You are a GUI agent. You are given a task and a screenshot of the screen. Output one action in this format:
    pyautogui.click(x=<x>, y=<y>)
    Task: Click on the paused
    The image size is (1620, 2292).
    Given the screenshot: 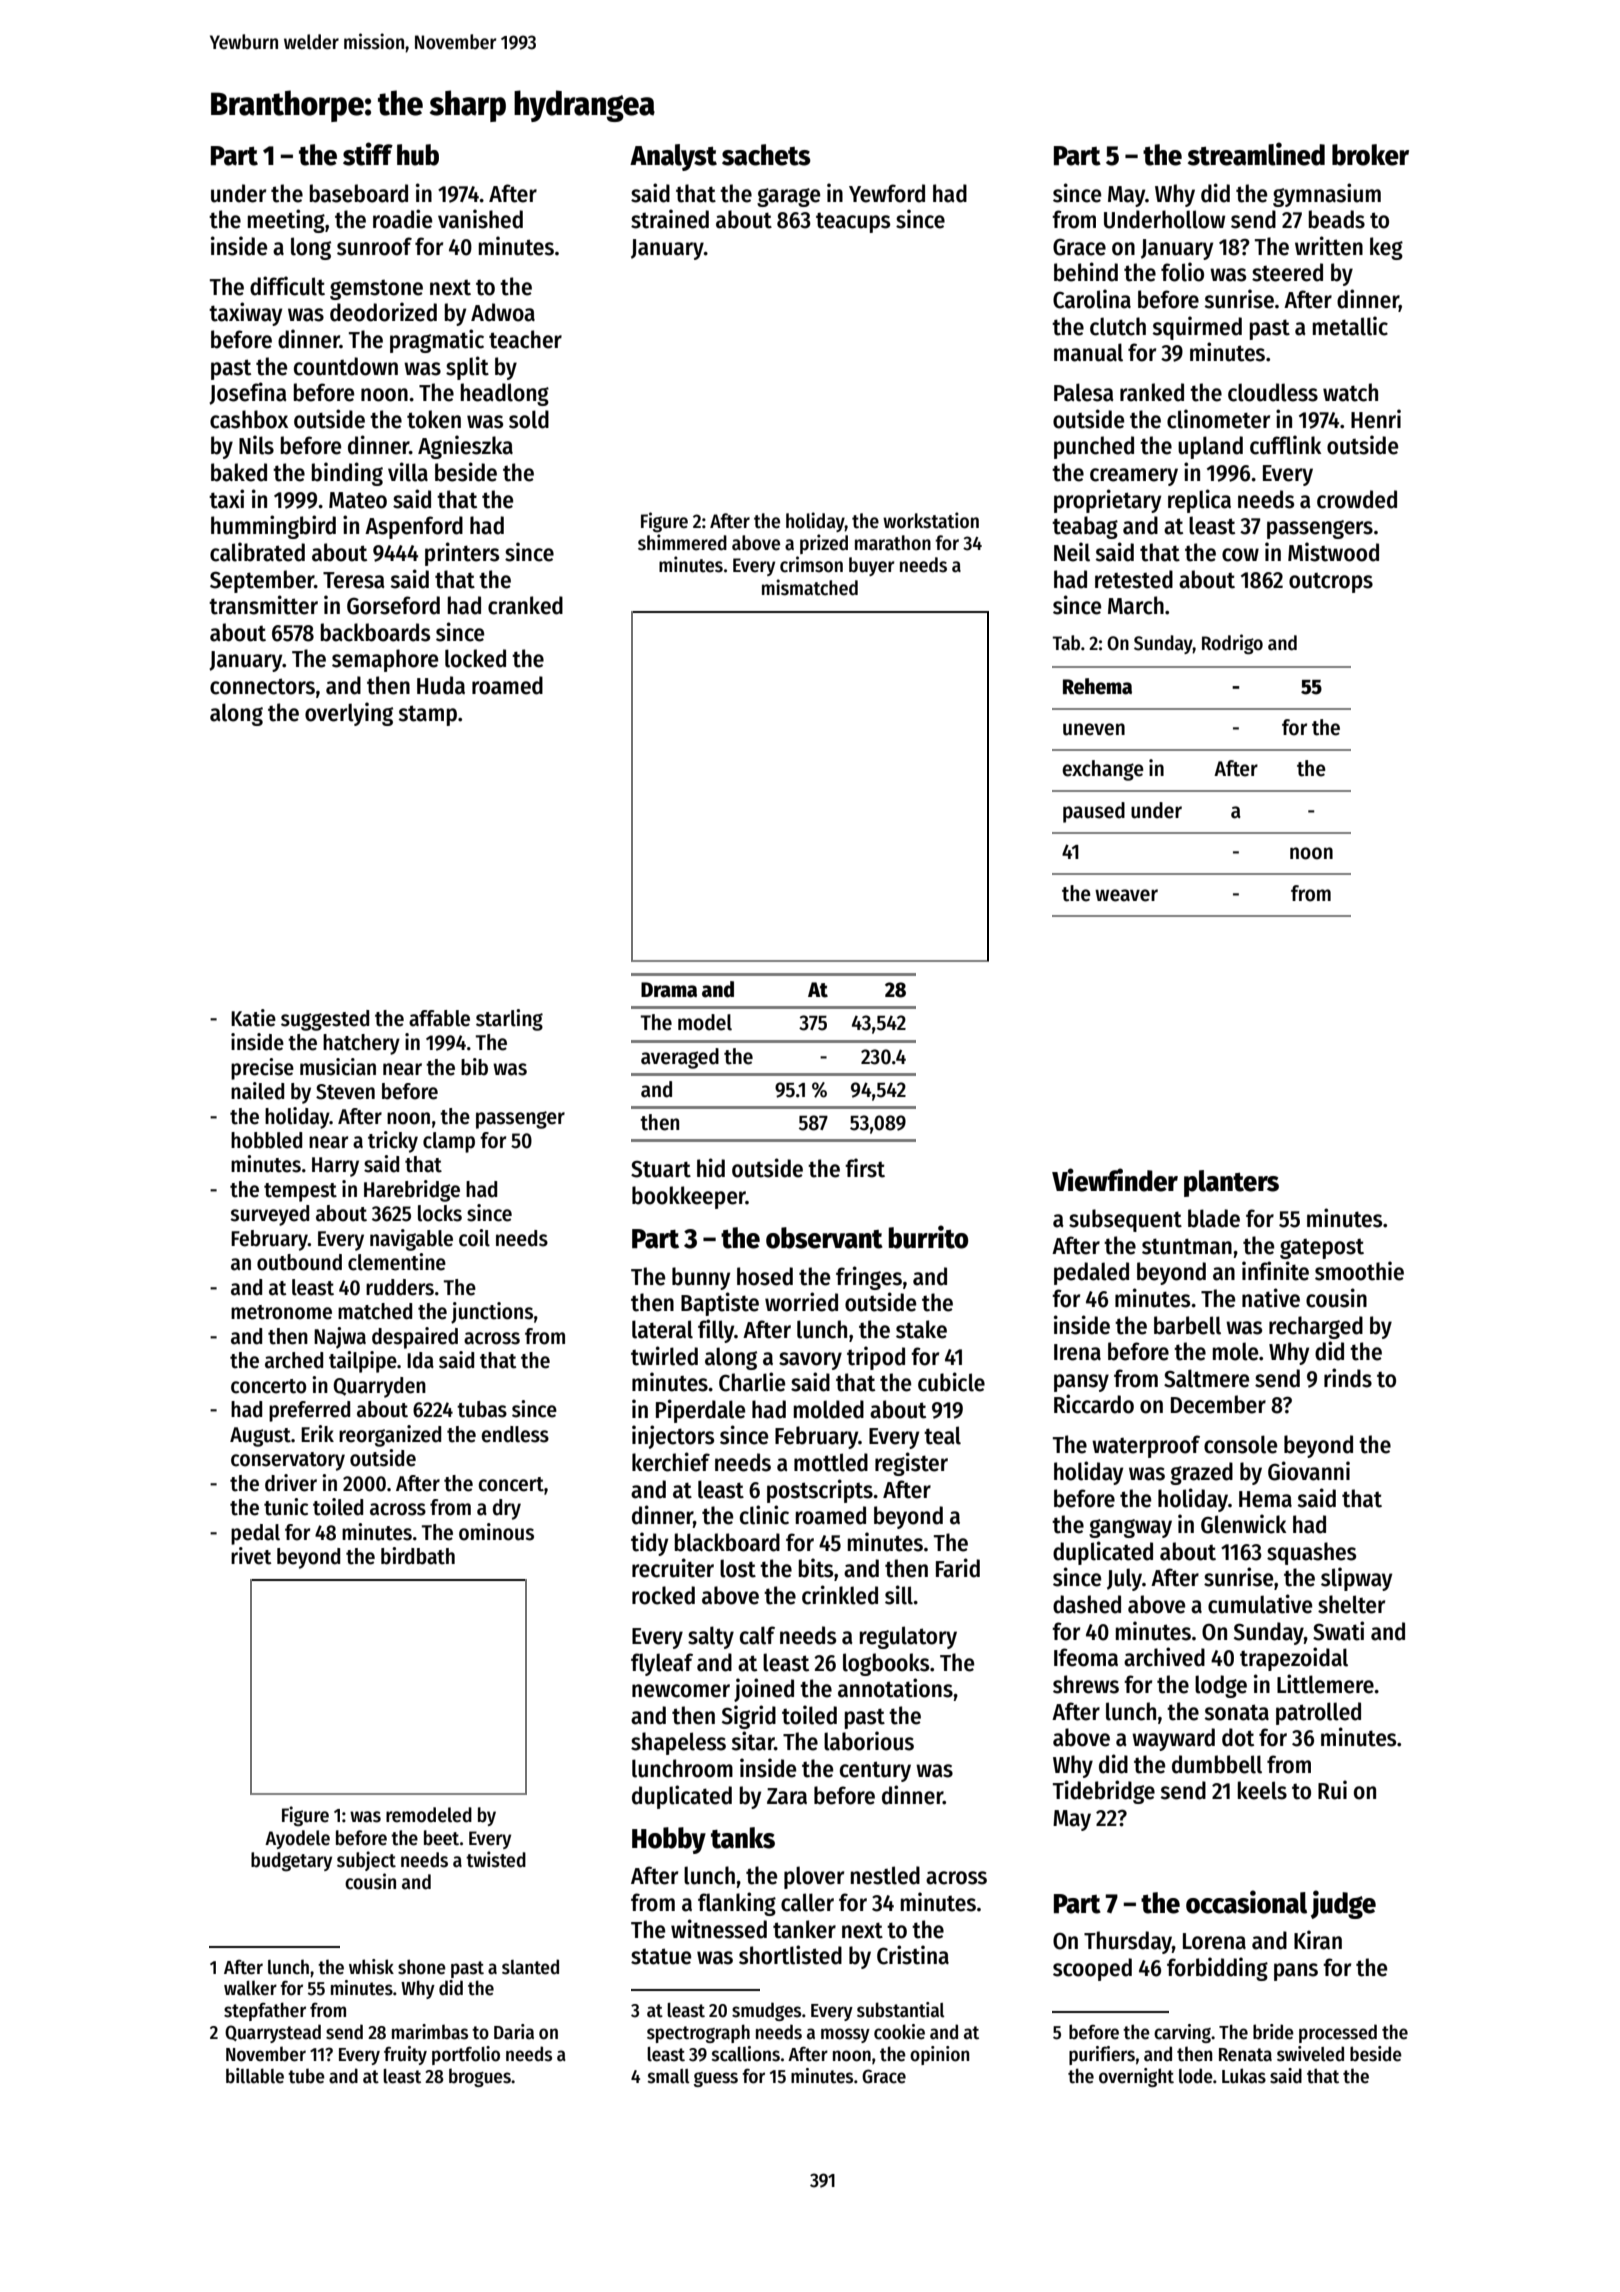 What is the action you would take?
    pyautogui.click(x=1094, y=812)
